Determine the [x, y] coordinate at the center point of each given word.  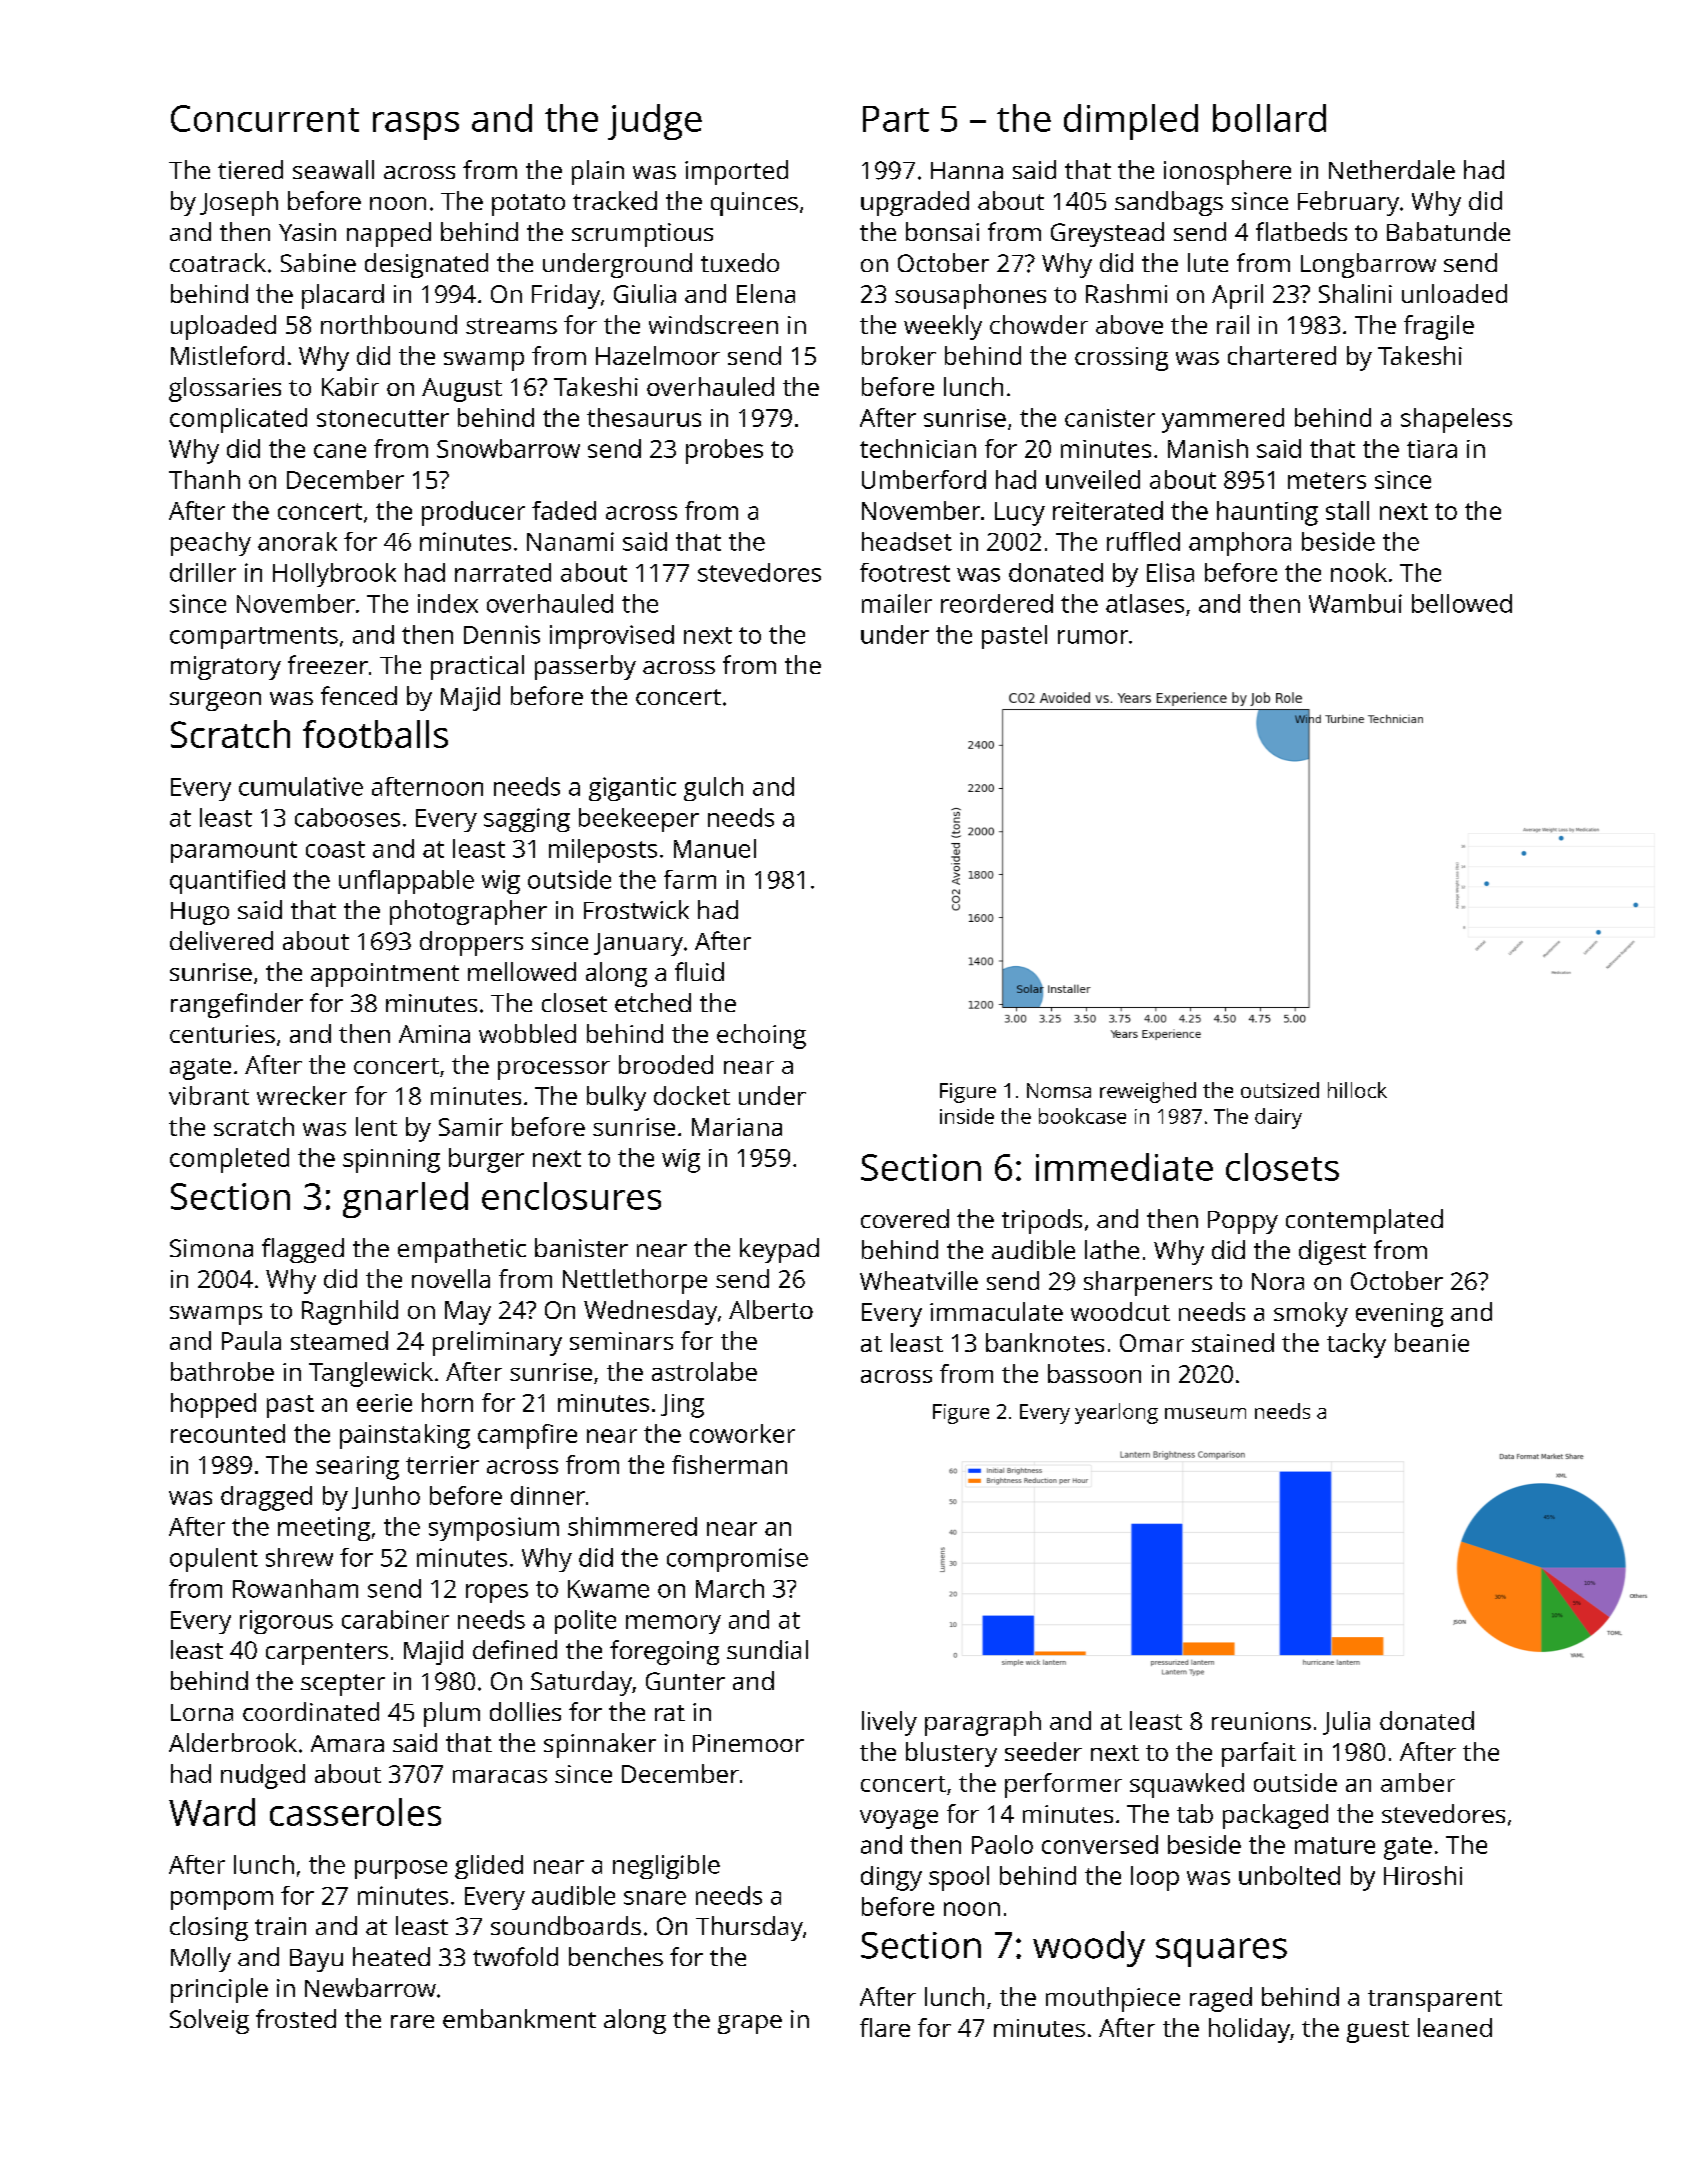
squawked [1187, 1785]
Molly [201, 1959]
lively [889, 1723]
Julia [1346, 1723]
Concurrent [265, 118]
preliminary [497, 1343]
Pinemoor [748, 1743]
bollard [1269, 118]
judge [655, 122]
